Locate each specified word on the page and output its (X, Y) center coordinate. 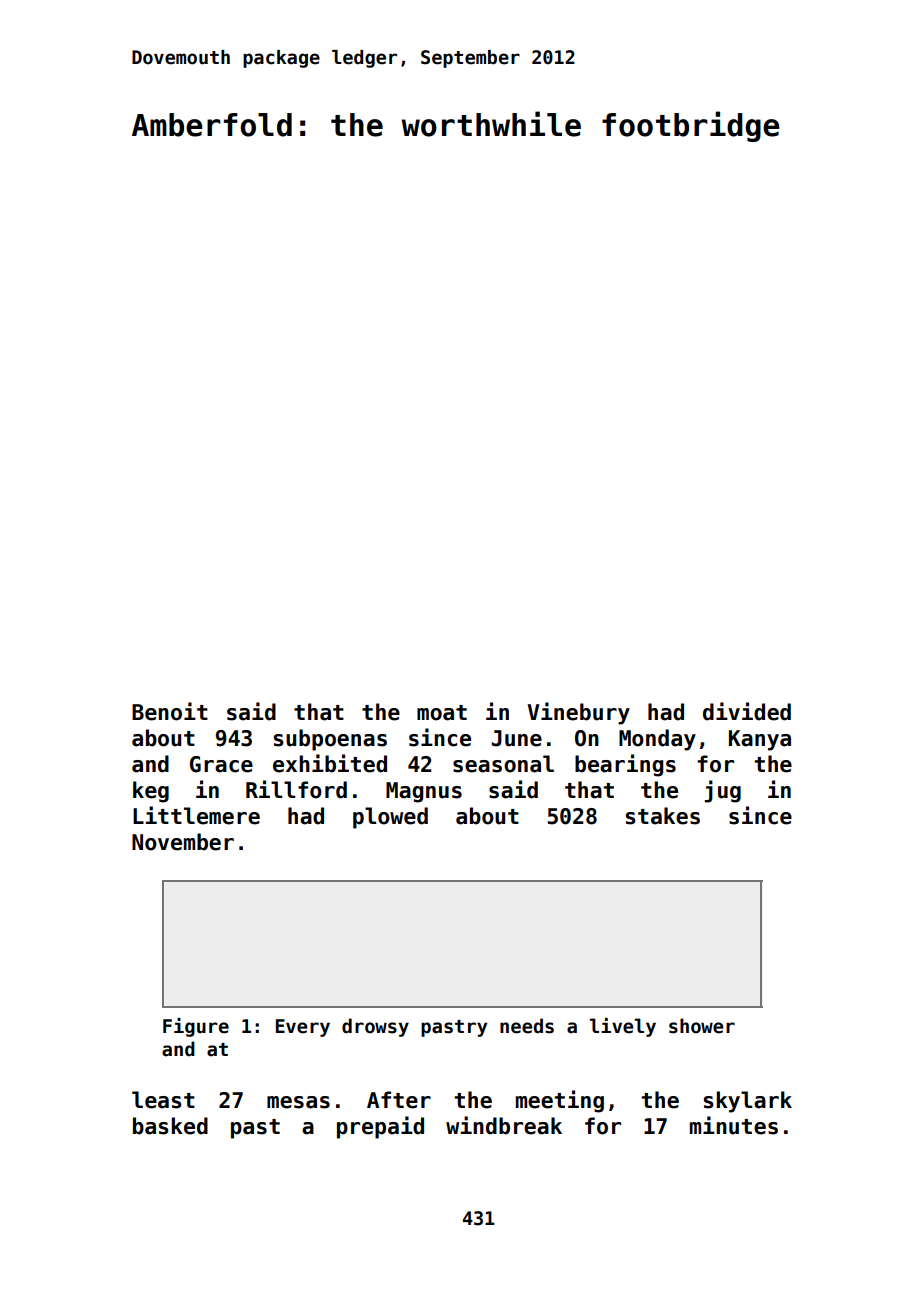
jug (722, 791)
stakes (662, 816)
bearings (625, 765)
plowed (390, 818)
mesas (298, 1102)
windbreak (504, 1125)
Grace (221, 764)
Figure (196, 1027)
